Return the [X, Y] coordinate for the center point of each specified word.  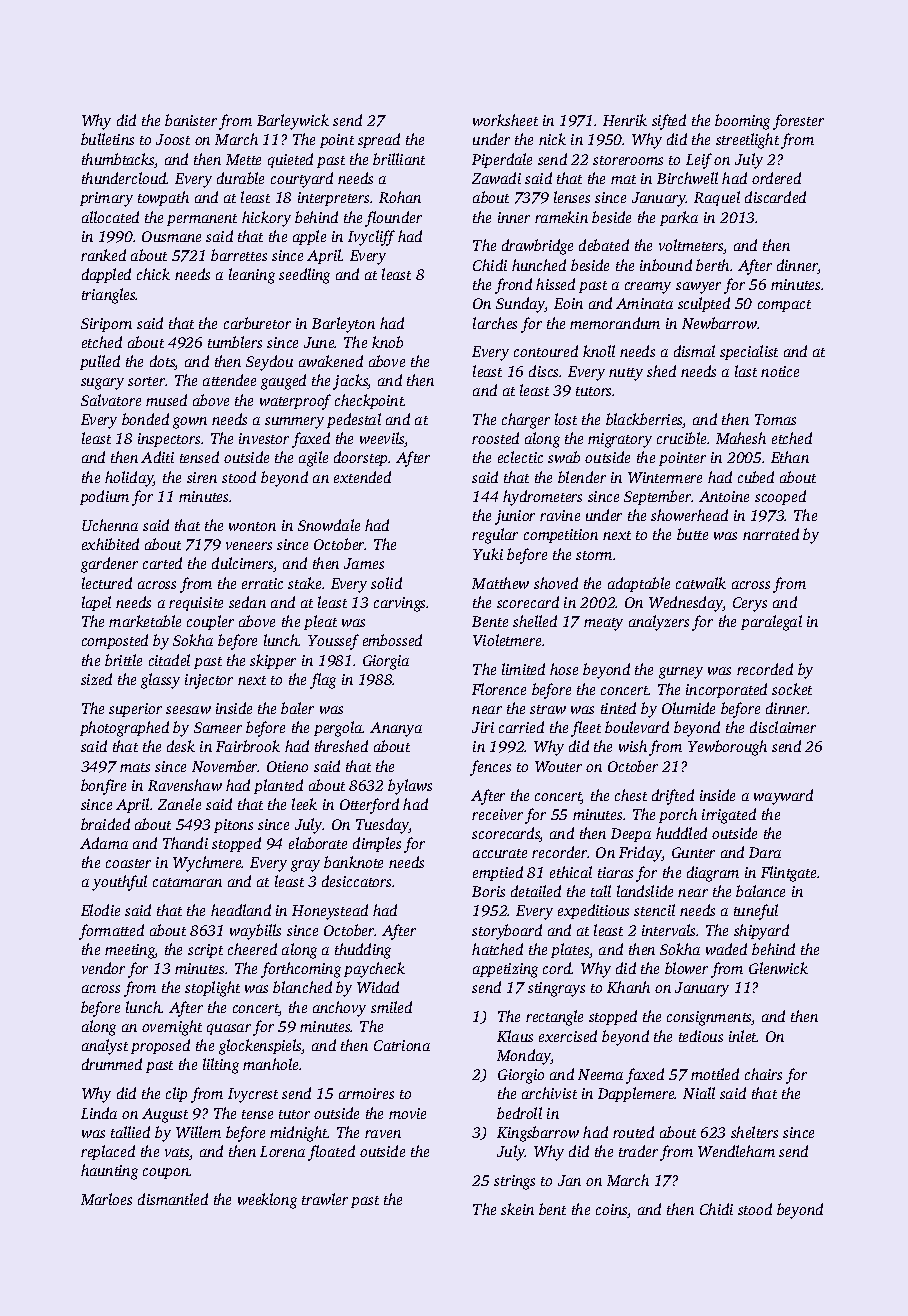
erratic [262, 583]
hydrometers [542, 498]
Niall [699, 1093]
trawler [325, 1199]
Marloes [106, 1199]
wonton [252, 526]
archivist [549, 1093]
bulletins [107, 139]
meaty [603, 624]
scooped [780, 497]
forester [798, 122]
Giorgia [386, 662]
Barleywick [293, 122]
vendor [103, 968]
